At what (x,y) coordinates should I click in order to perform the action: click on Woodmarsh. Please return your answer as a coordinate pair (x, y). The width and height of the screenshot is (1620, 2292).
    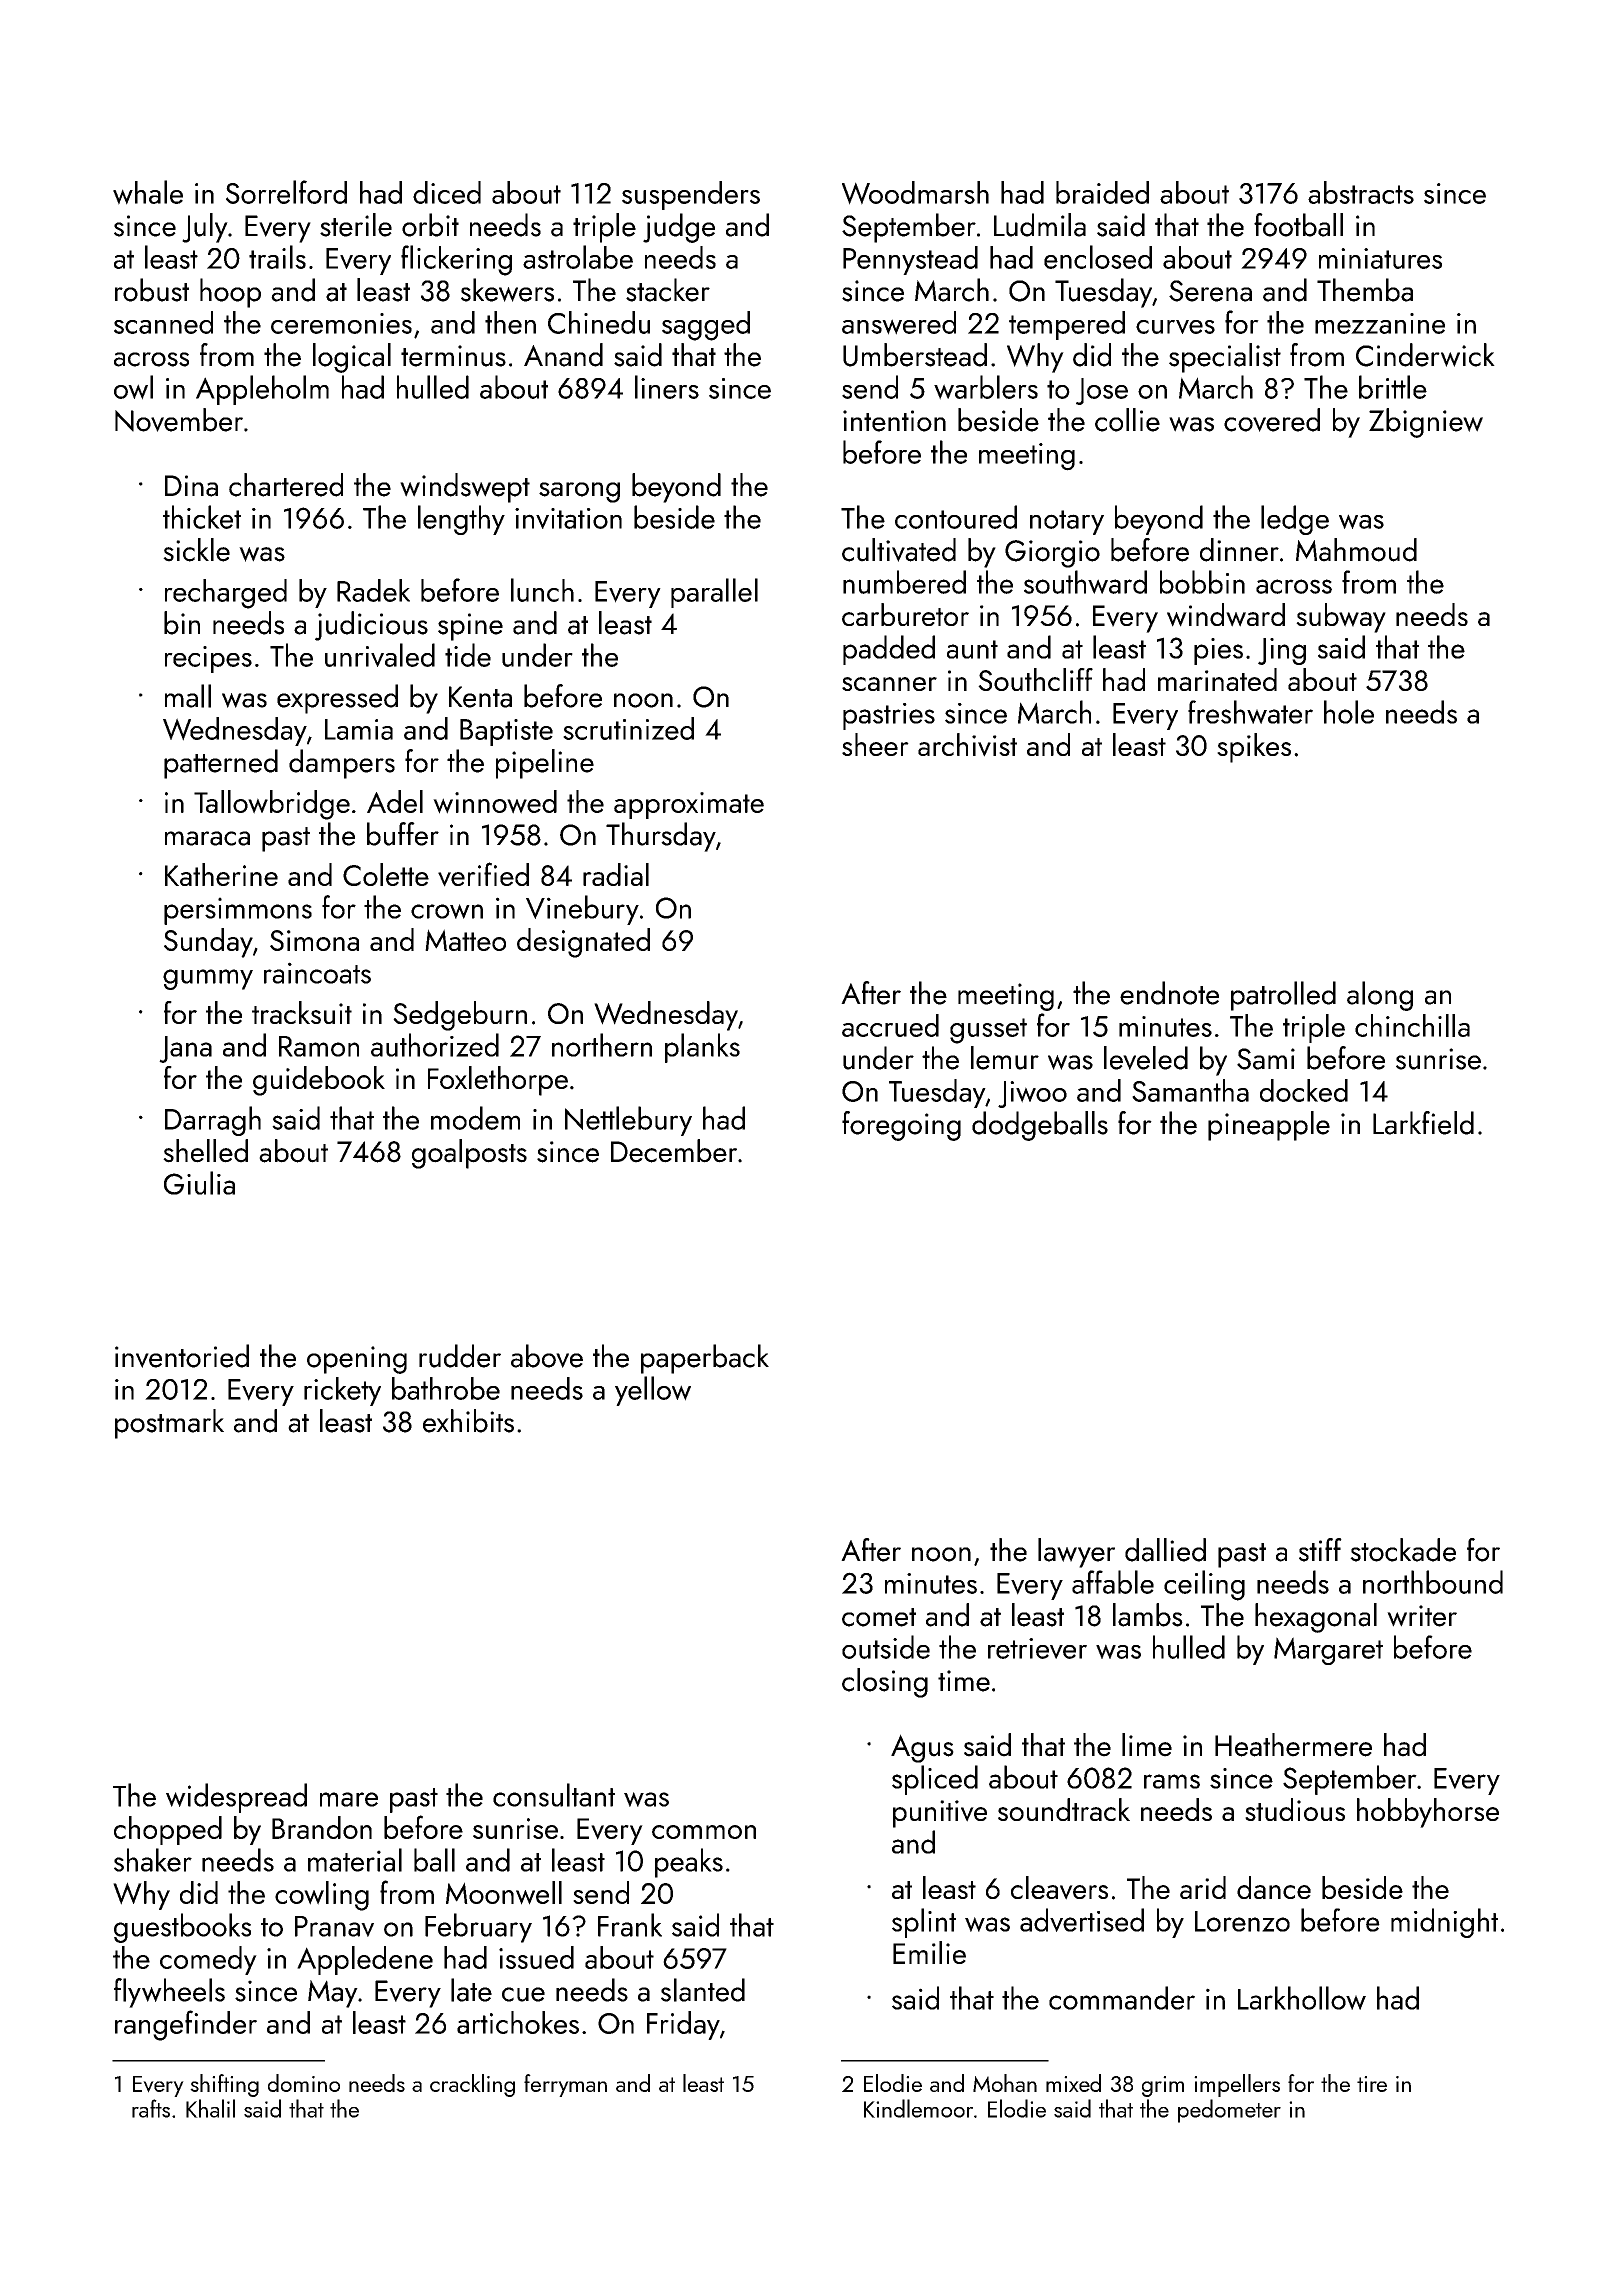
    Looking at the image, I should click on (915, 193).
